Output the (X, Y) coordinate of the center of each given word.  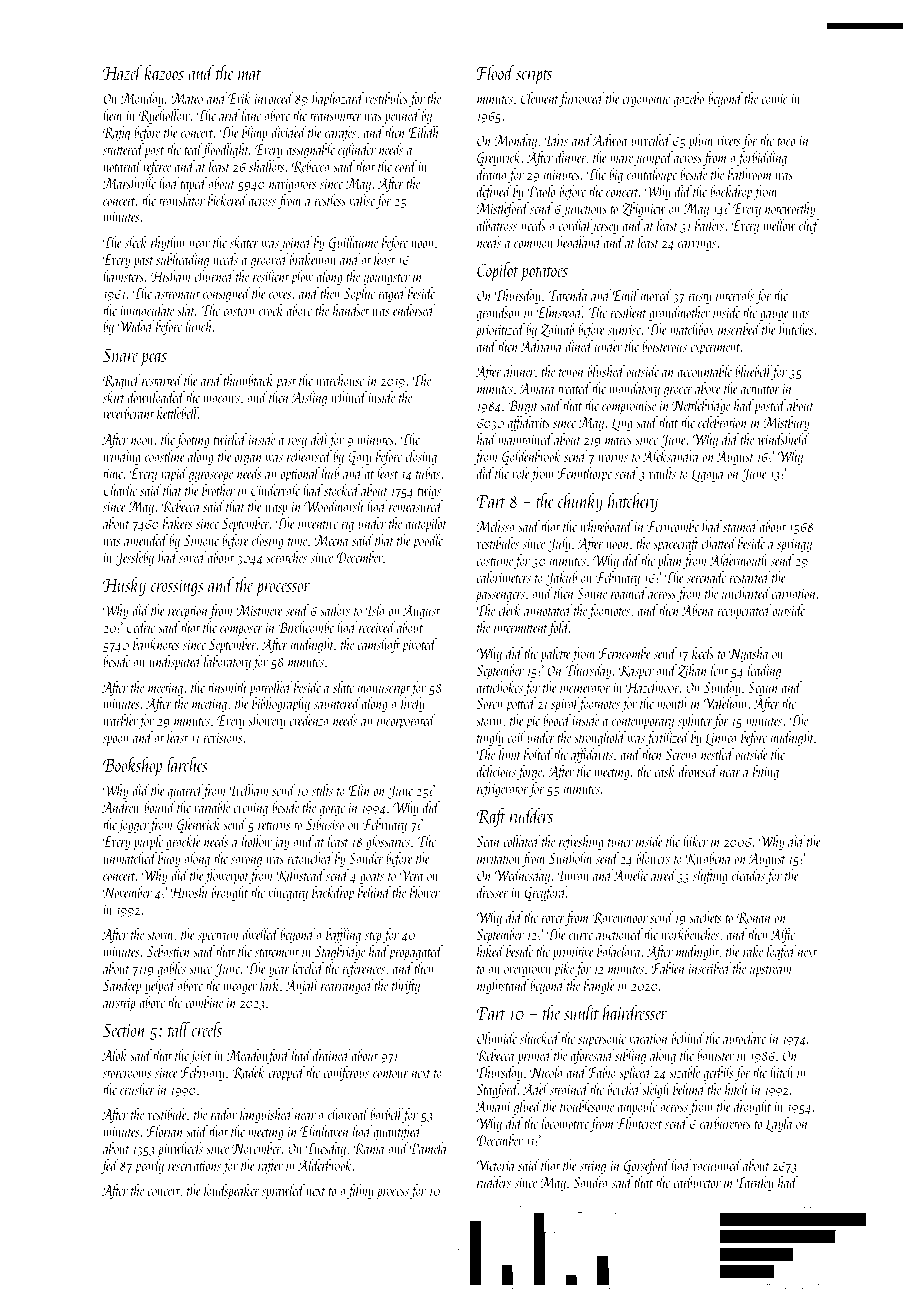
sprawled (283, 1191)
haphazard (338, 99)
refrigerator (502, 789)
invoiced (274, 98)
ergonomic (646, 100)
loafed (781, 952)
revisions (223, 738)
